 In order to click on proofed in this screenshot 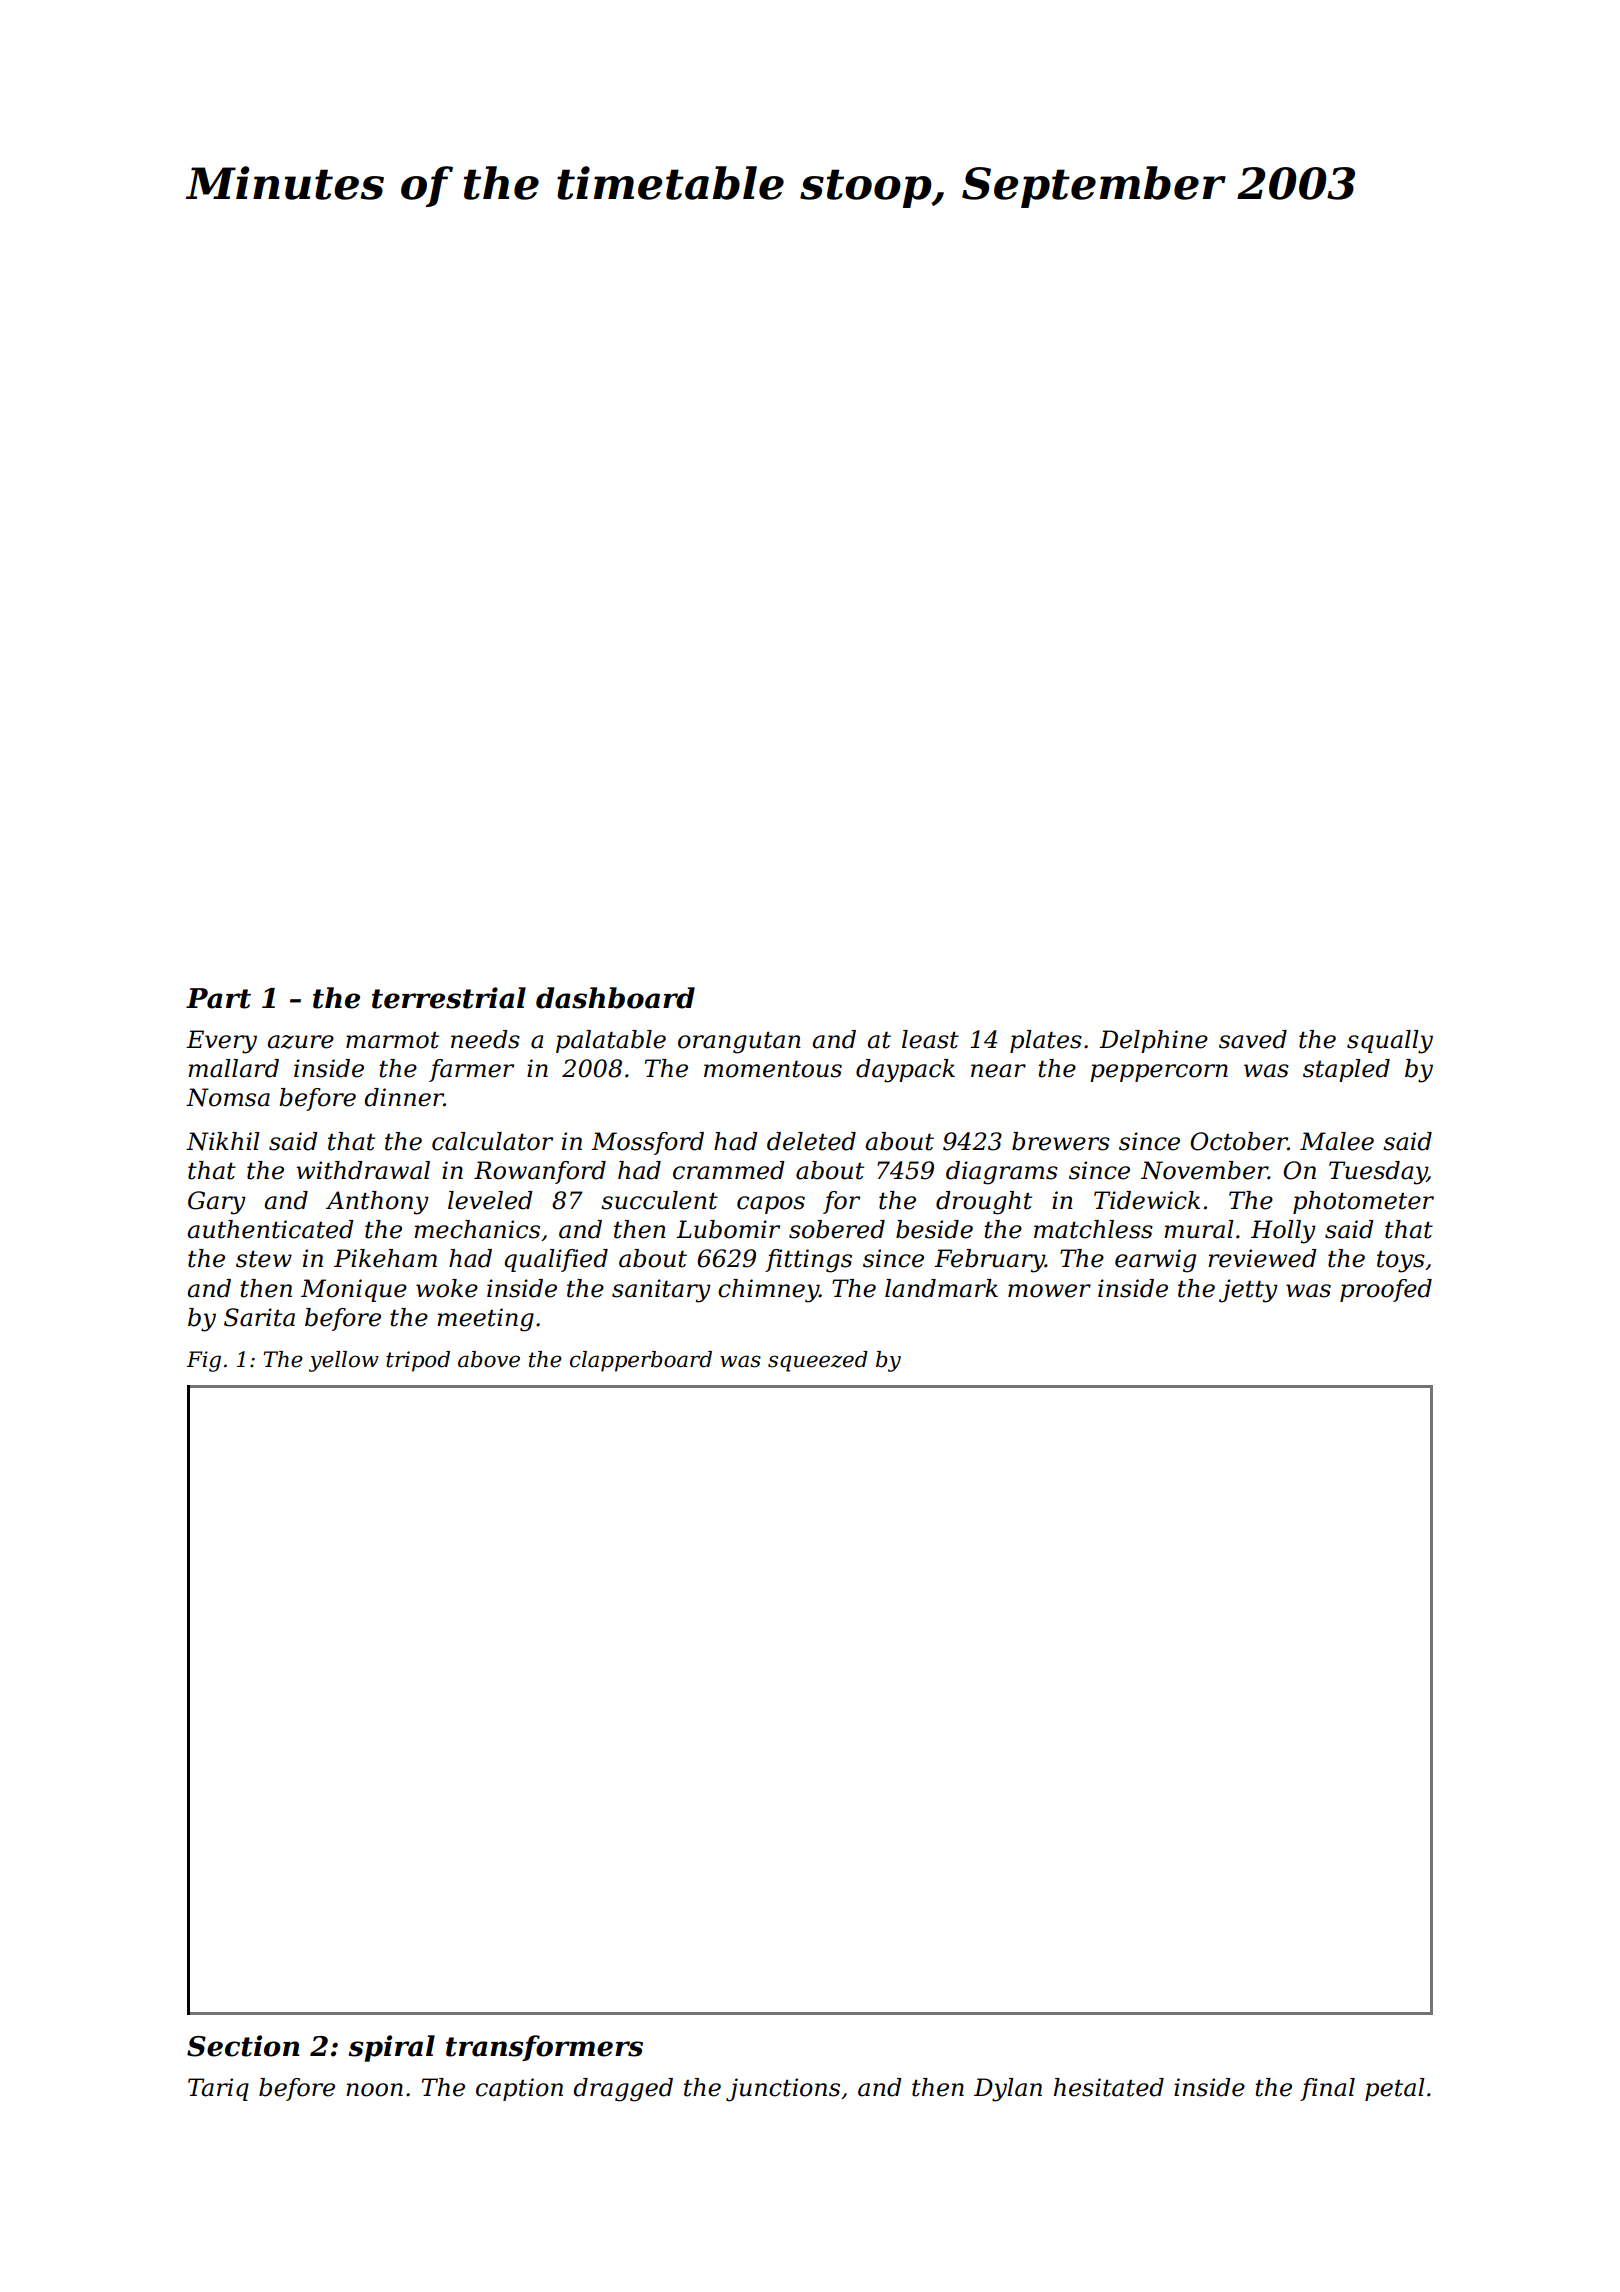, I will do `click(1386, 1290)`.
